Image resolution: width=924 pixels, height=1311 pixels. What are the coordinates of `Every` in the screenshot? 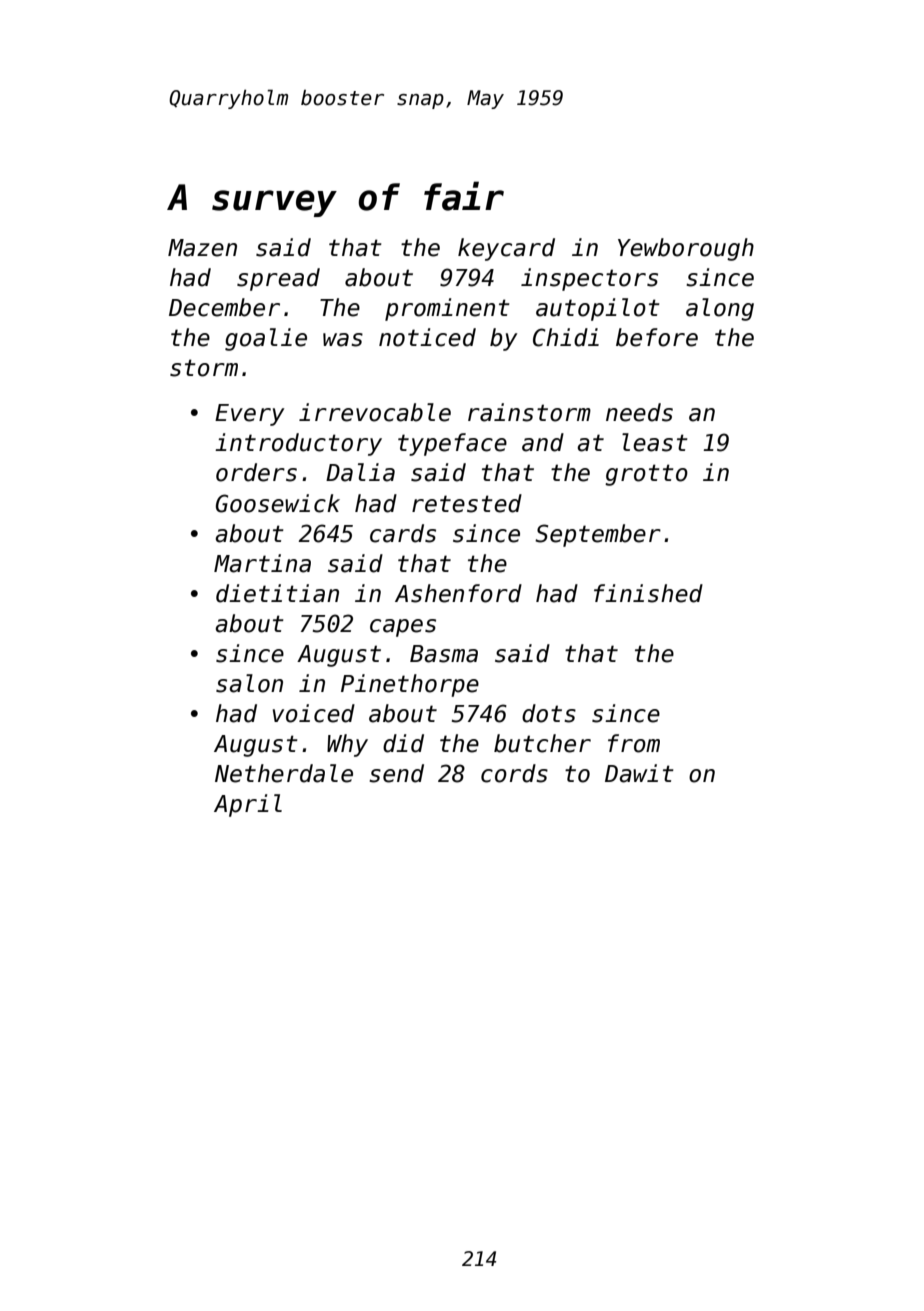 It's located at (249, 415).
